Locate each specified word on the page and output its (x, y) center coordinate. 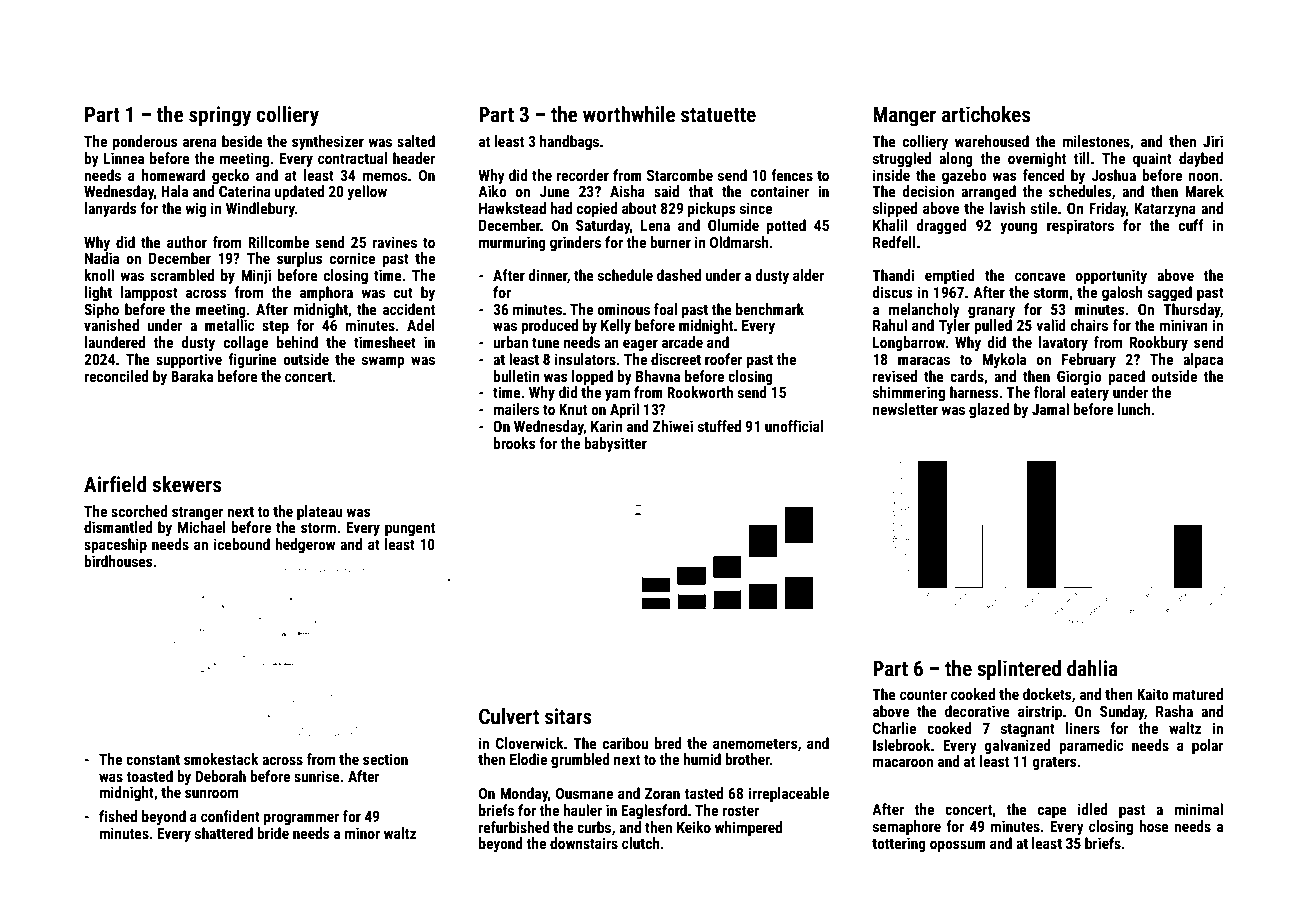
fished (118, 816)
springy (220, 116)
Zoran (662, 793)
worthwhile (629, 114)
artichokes (986, 114)
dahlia (1092, 668)
